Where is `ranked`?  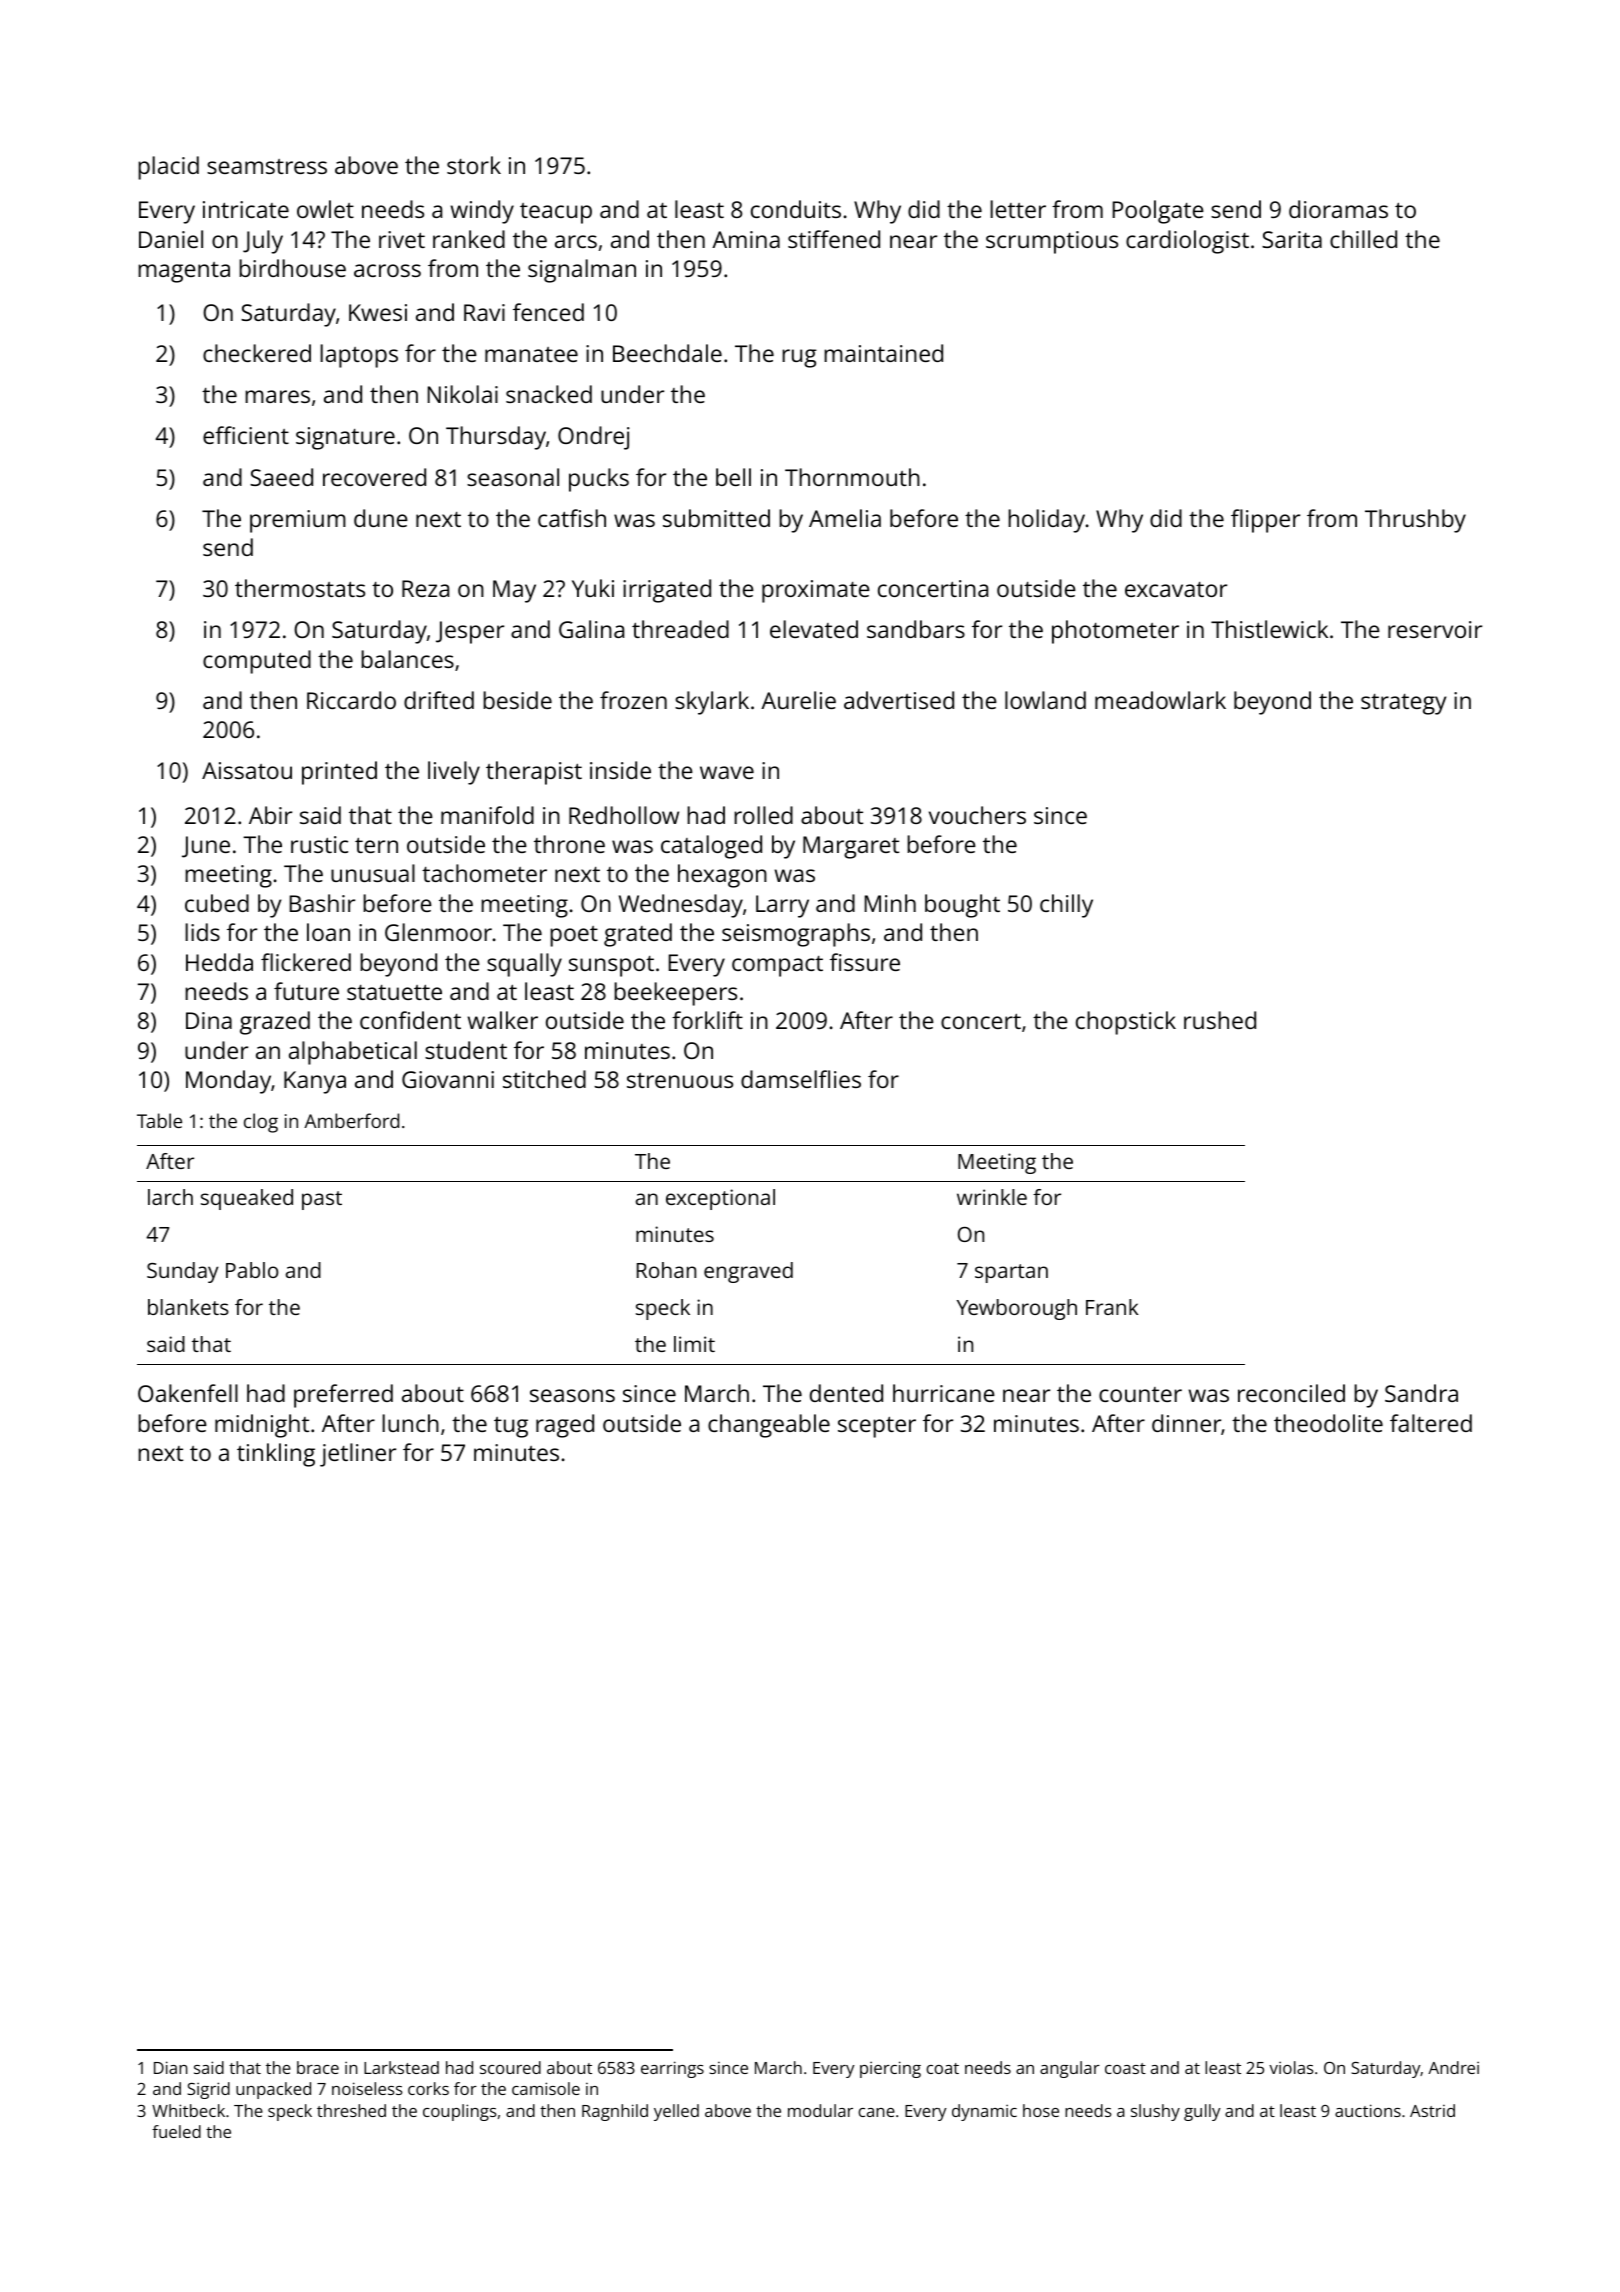 ranked is located at coordinates (469, 239).
